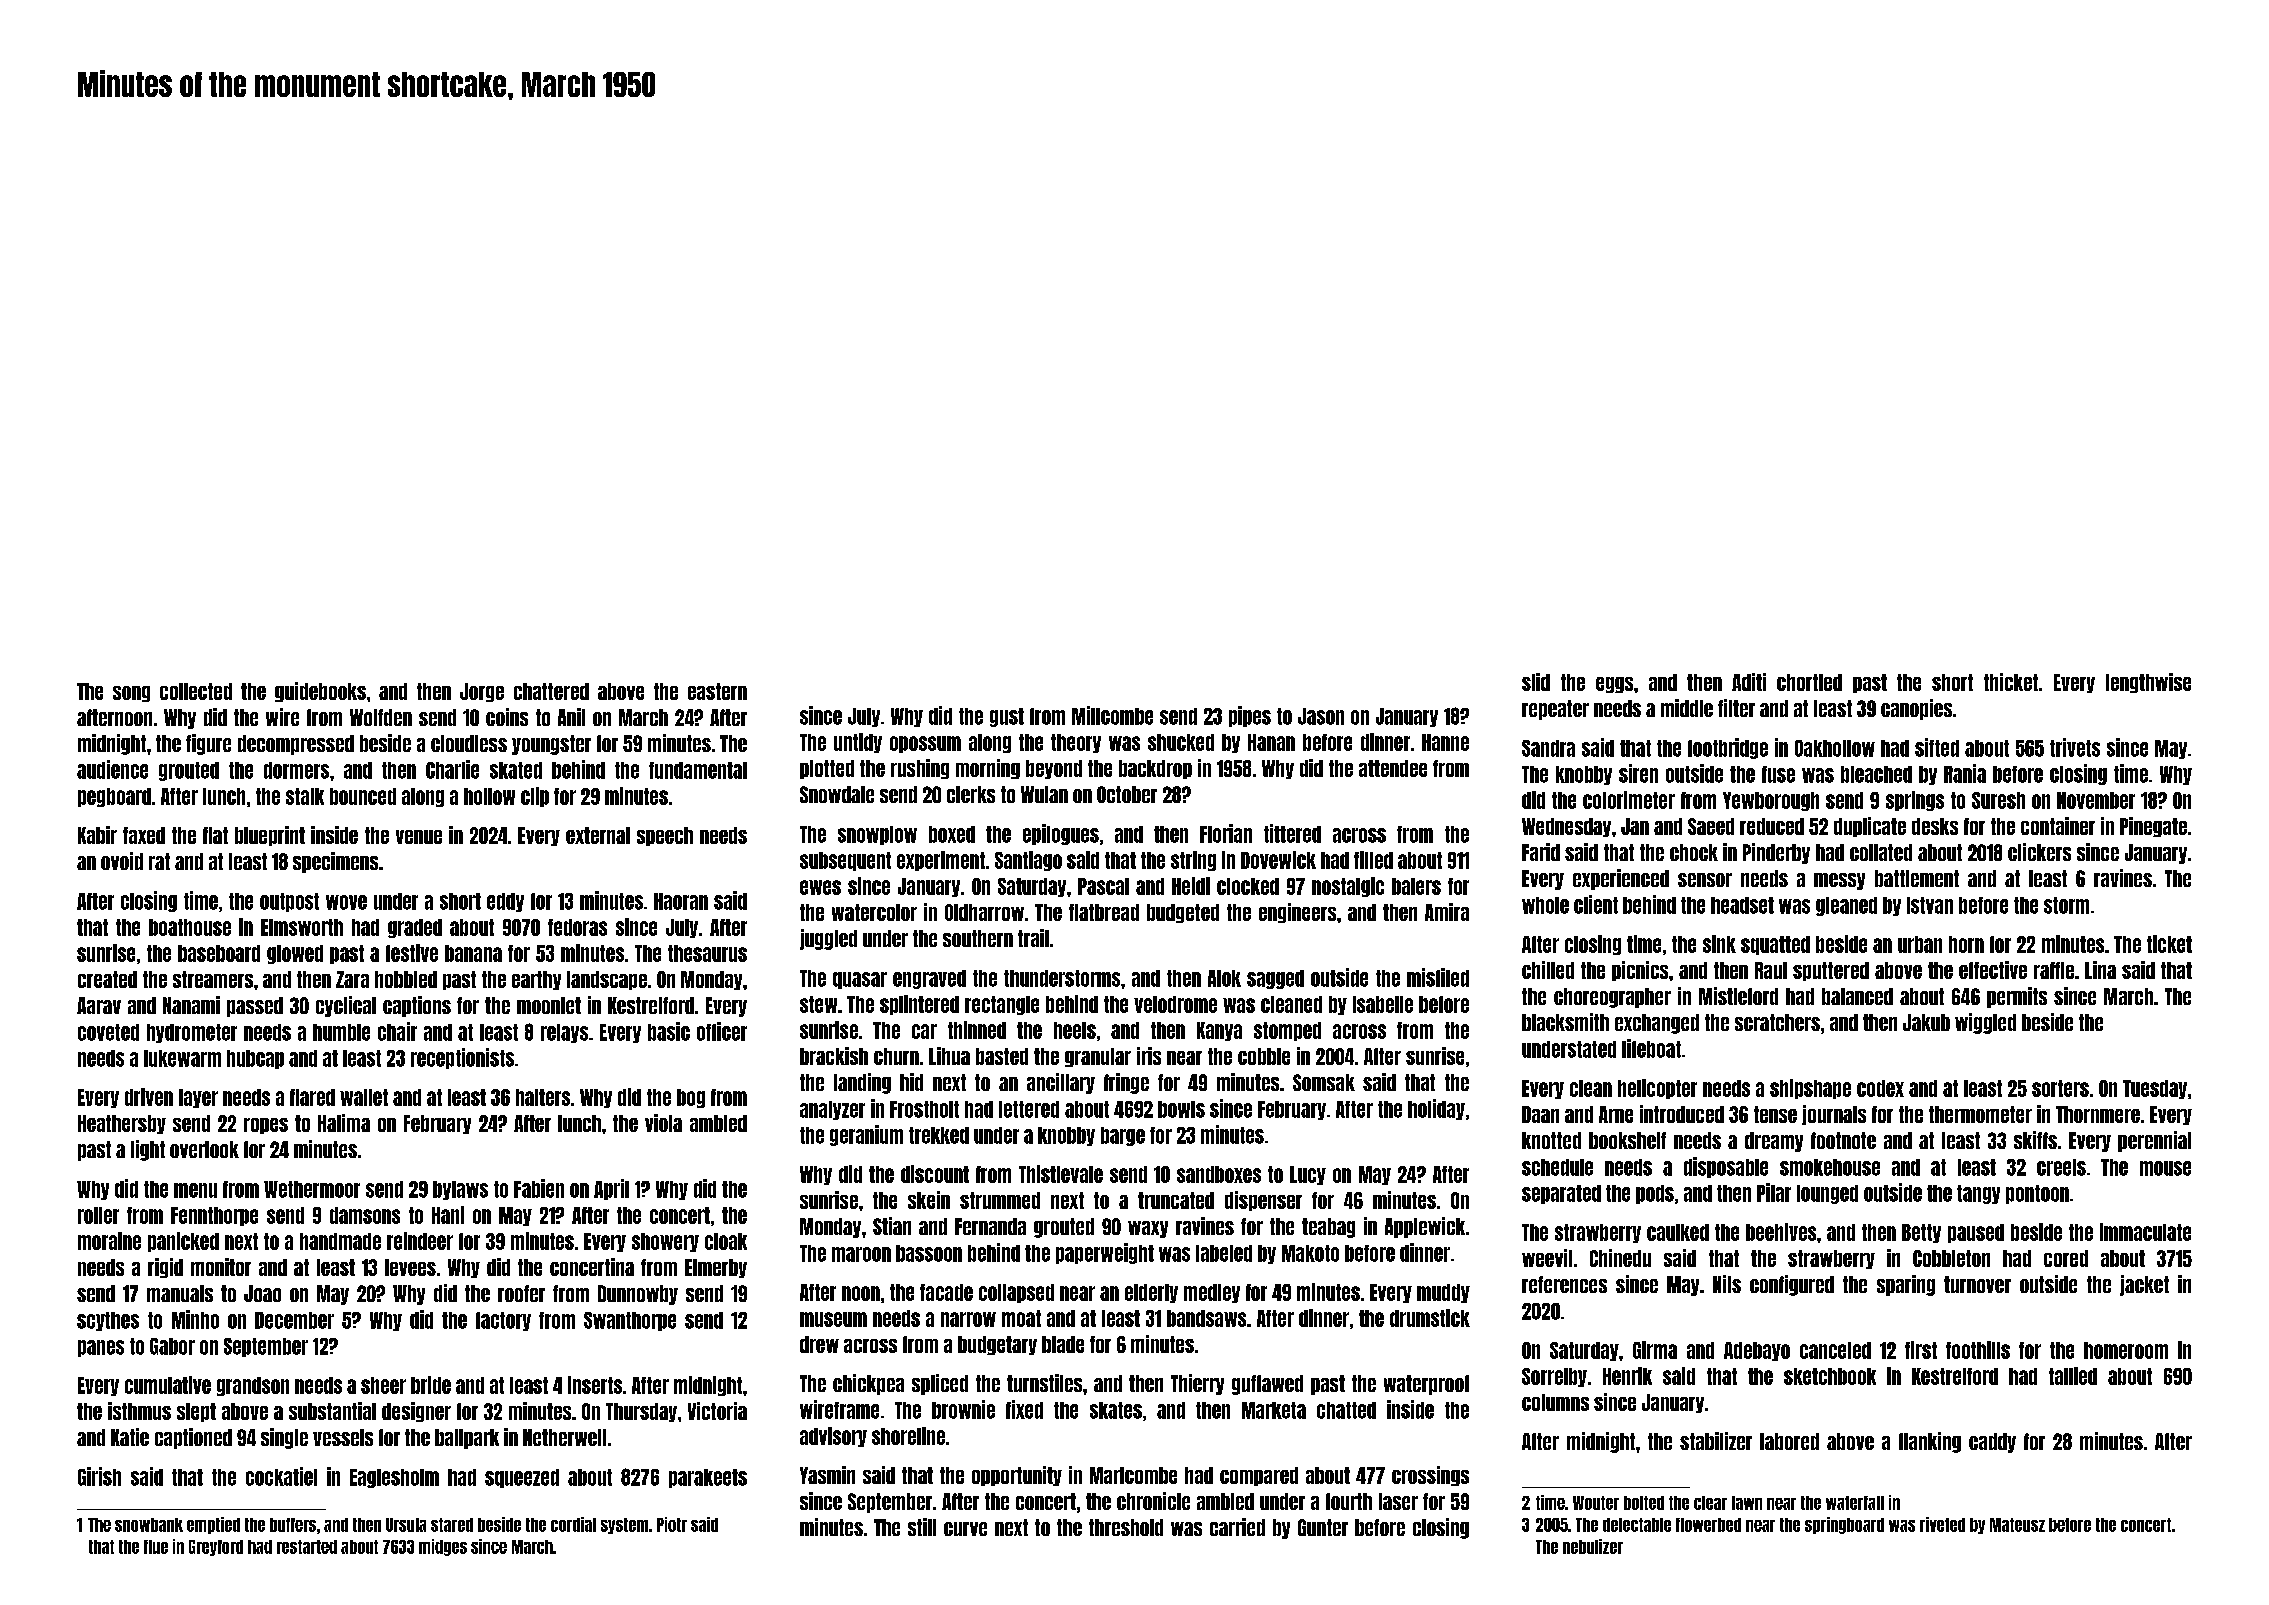 Image resolution: width=2269 pixels, height=1605 pixels. Describe the element at coordinates (1259, 1476) in the page. I see `compared` at that location.
